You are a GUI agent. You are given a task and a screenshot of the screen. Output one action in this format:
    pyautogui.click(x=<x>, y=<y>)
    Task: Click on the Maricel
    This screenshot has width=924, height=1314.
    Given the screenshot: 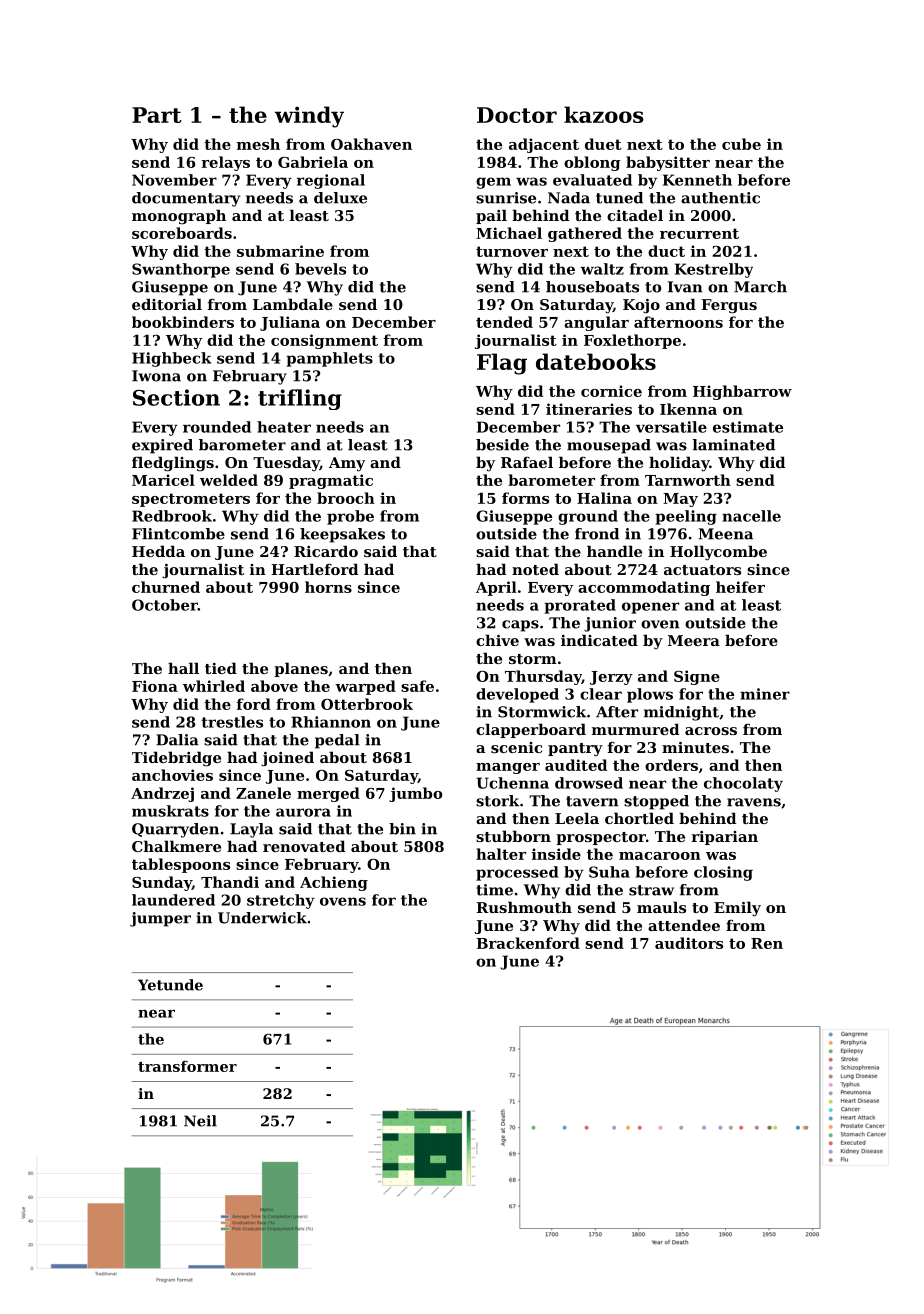 What is the action you would take?
    pyautogui.click(x=163, y=480)
